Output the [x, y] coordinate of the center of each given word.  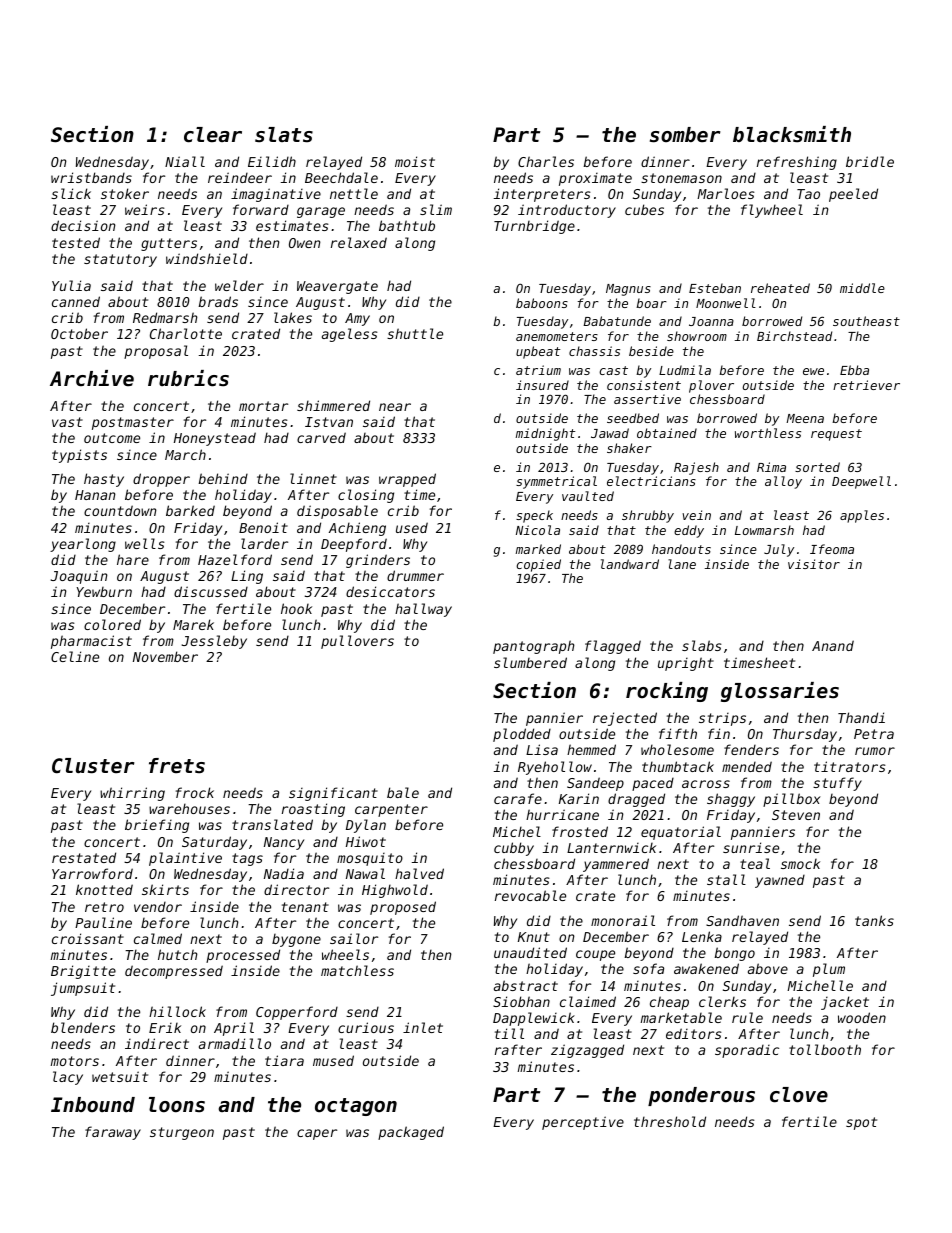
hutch [178, 954]
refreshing [797, 163]
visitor [814, 564]
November [165, 656]
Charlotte [186, 333]
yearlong [83, 545]
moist [415, 161]
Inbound [93, 1104]
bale [403, 792]
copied [538, 565]
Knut [534, 937]
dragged [636, 800]
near [395, 407]
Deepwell [861, 482]
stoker [125, 193]
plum [829, 970]
